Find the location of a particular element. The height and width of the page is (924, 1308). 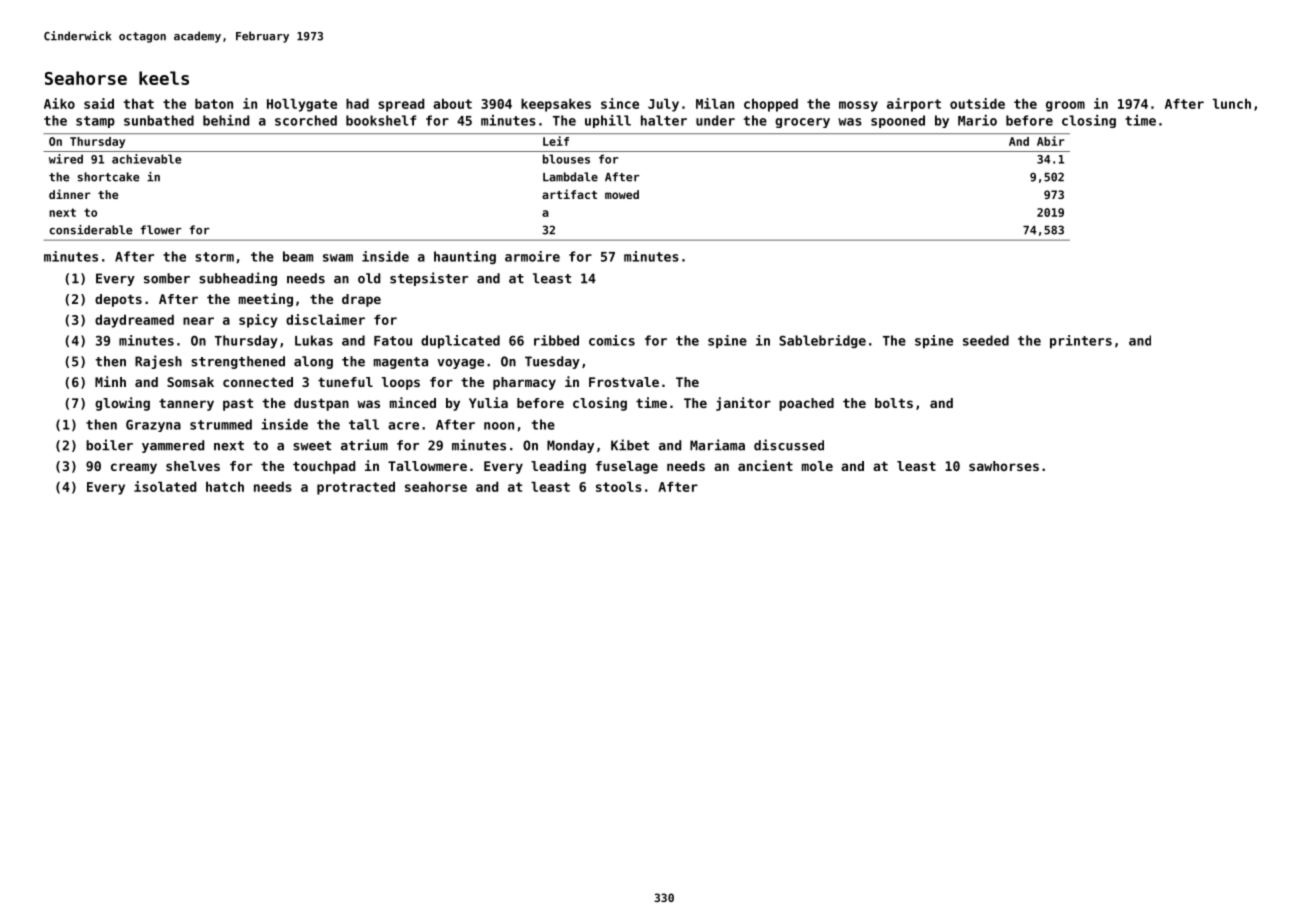

armoire is located at coordinates (532, 256).
